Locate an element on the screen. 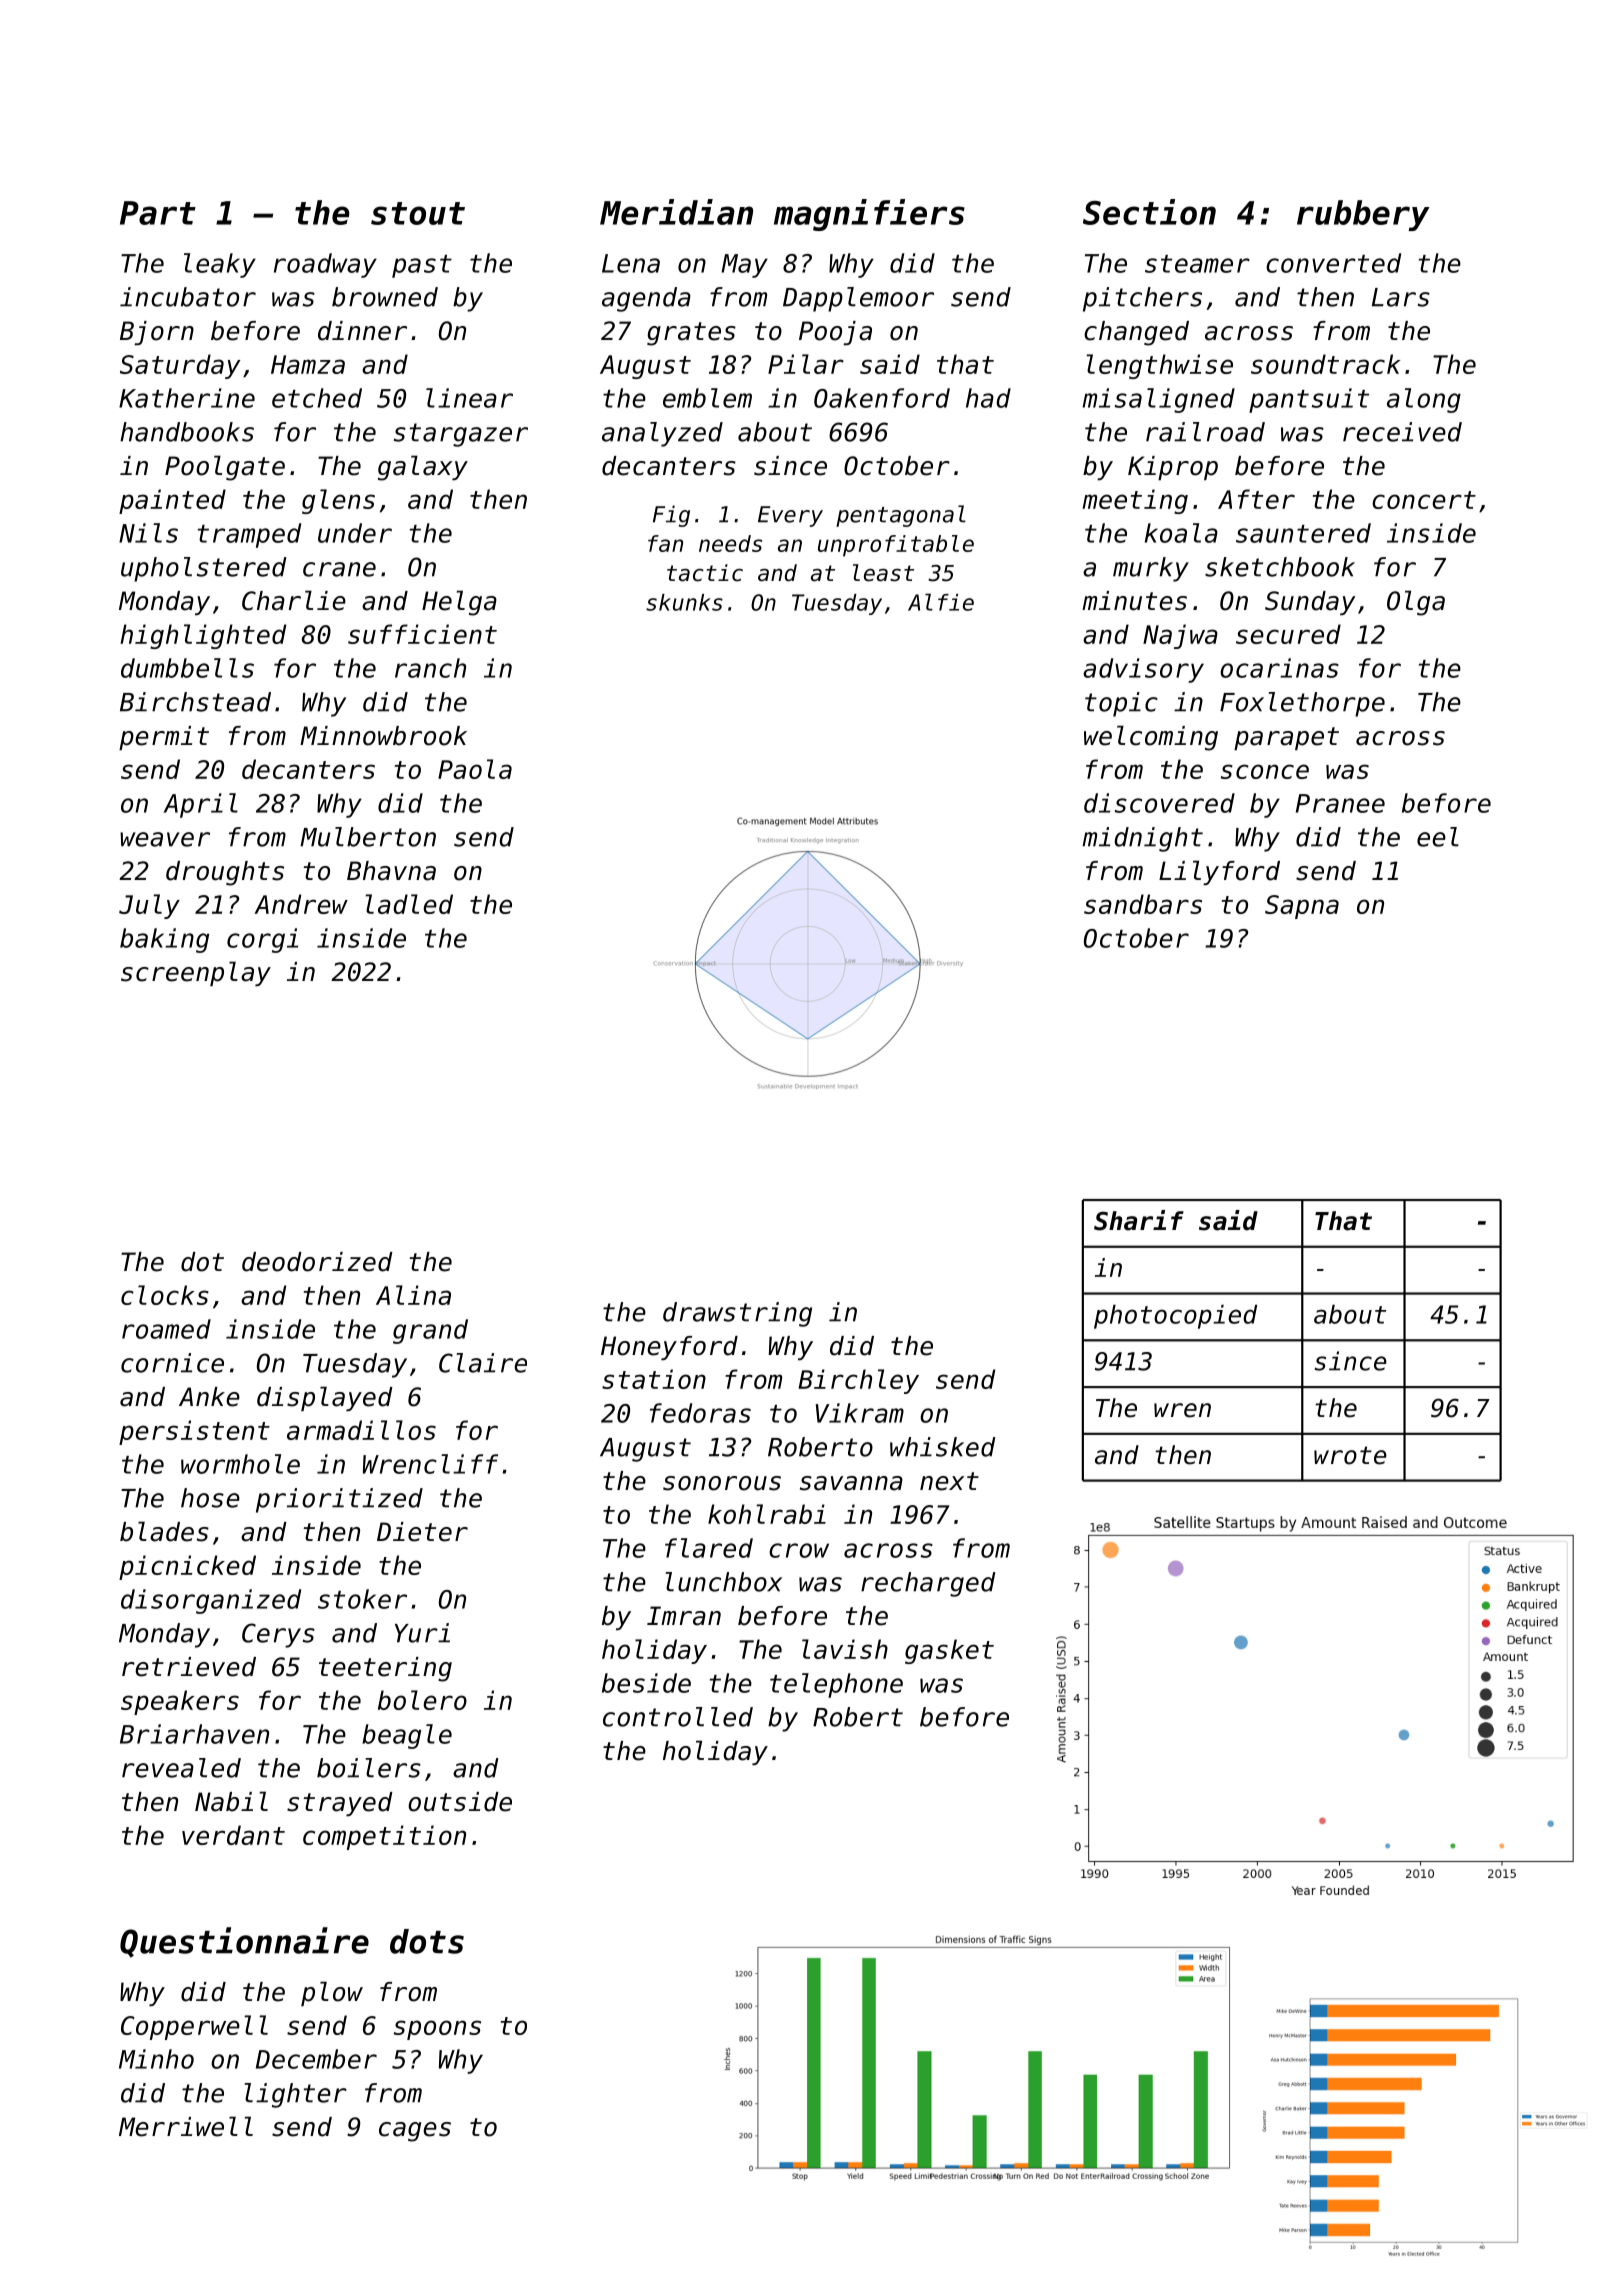 The height and width of the screenshot is (2292, 1620). Questionnaire is located at coordinates (244, 1942).
